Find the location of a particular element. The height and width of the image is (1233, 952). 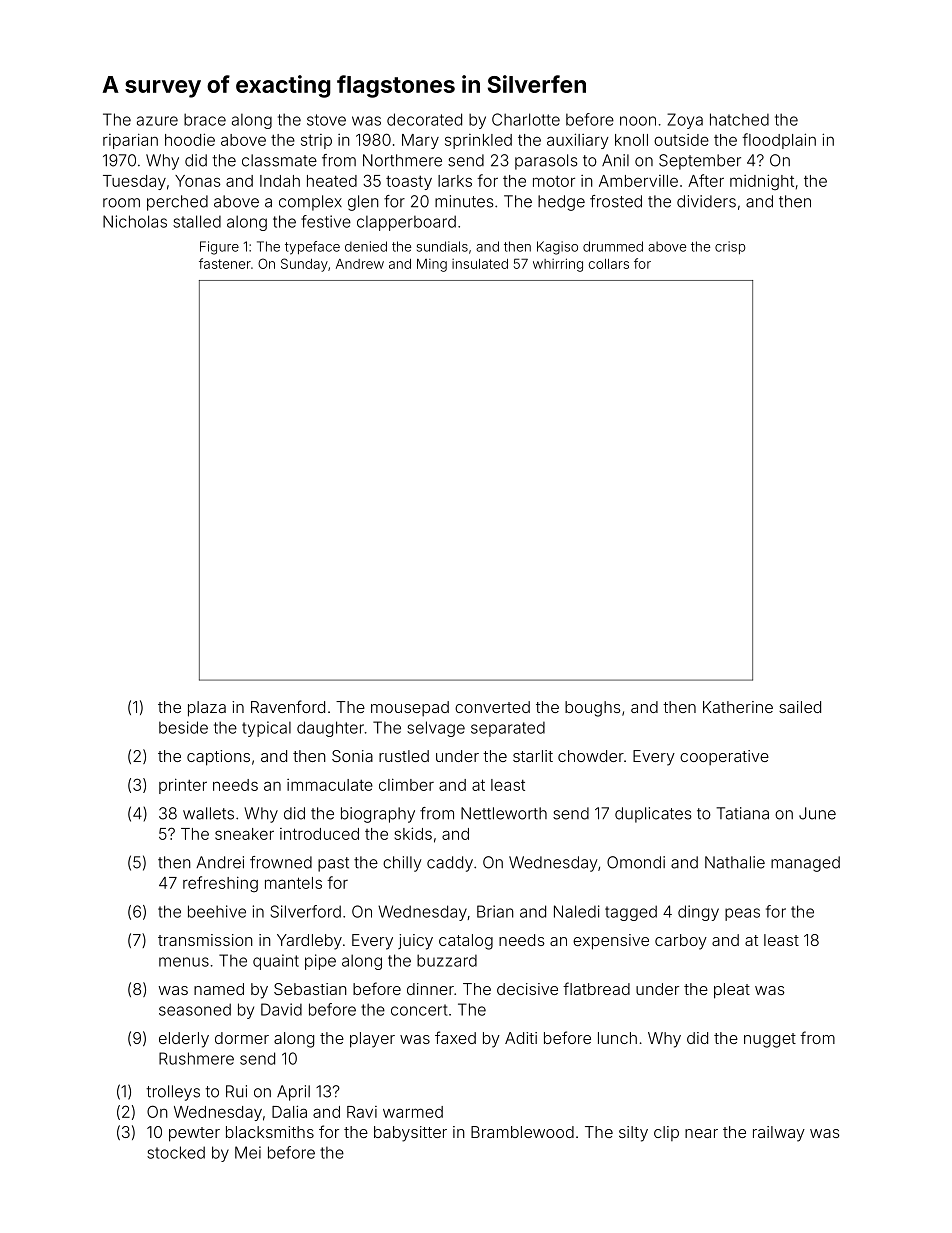

silty is located at coordinates (633, 1134).
